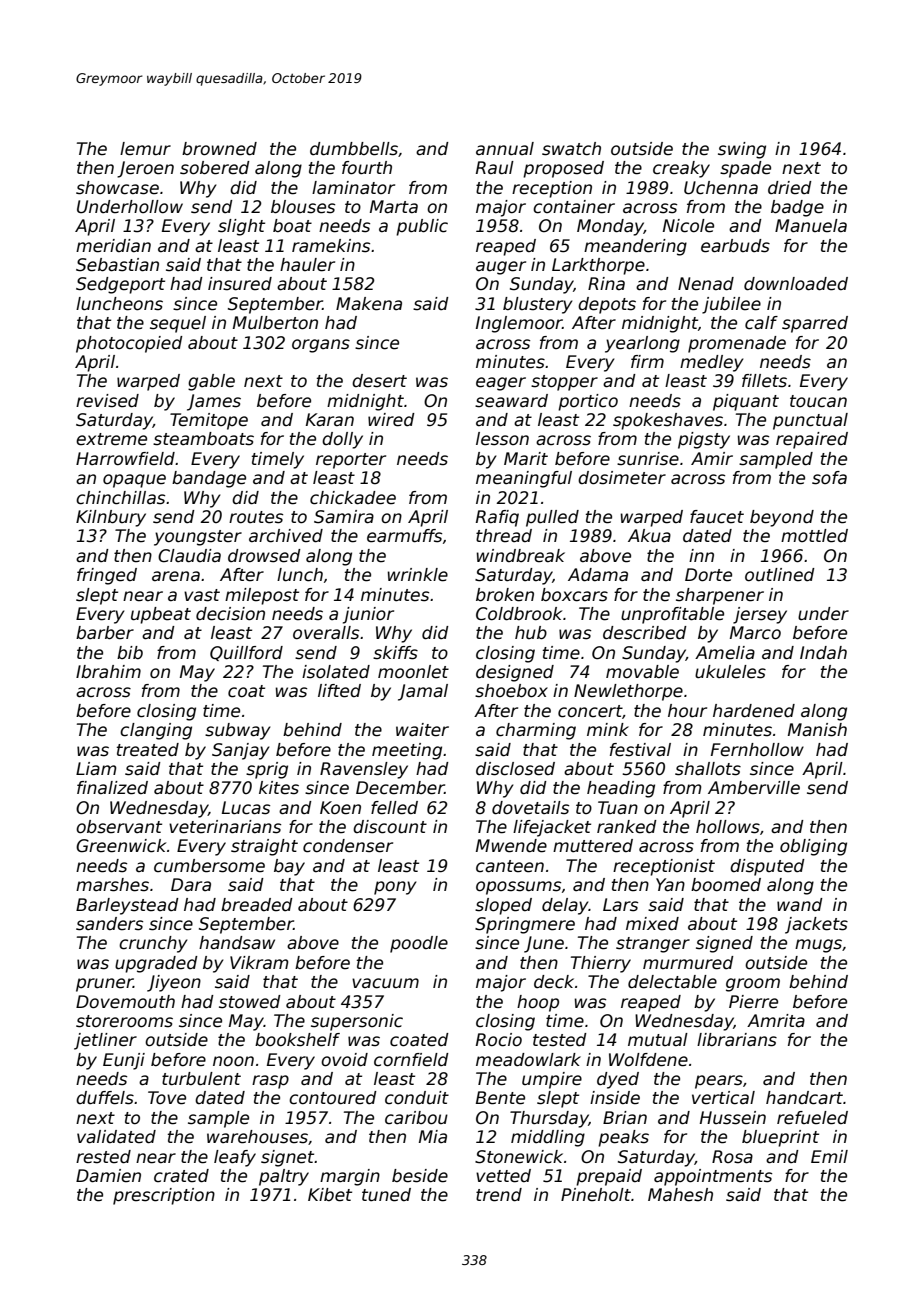 This image has height=1314, width=924. Describe the element at coordinates (117, 188) in the image. I see `showcase` at that location.
